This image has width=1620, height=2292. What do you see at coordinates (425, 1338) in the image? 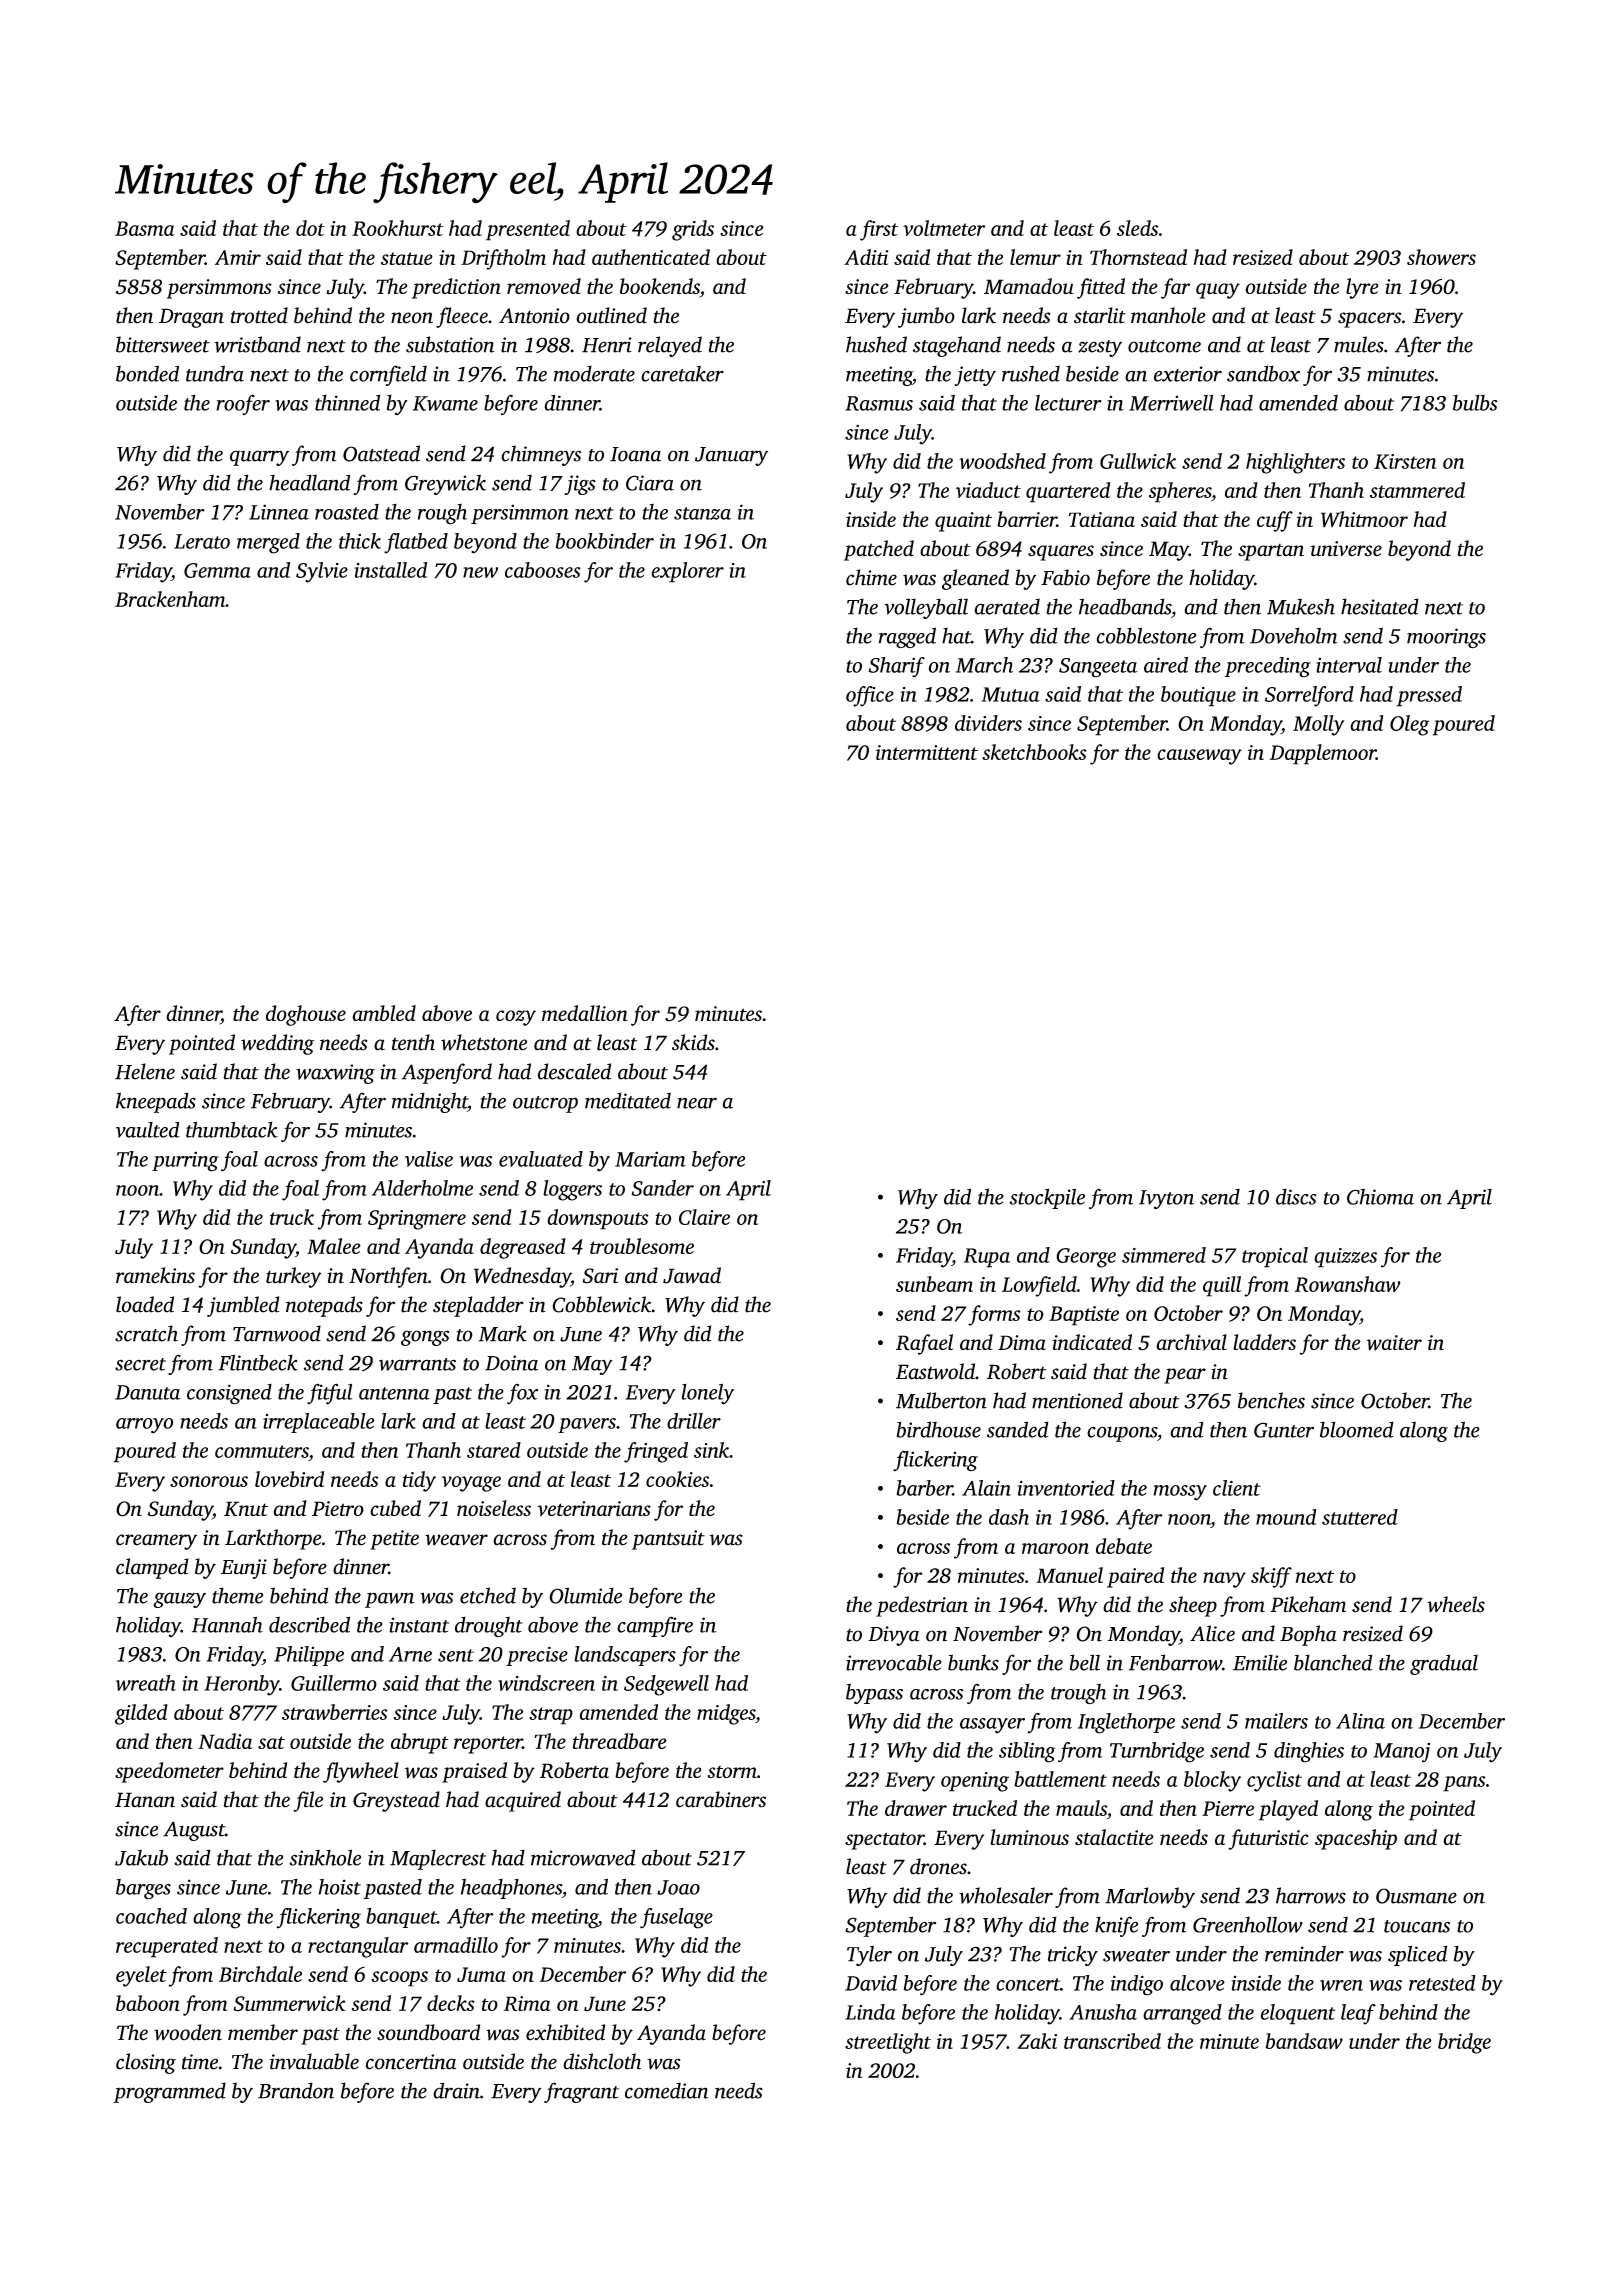
I see `gongs` at bounding box center [425, 1338].
